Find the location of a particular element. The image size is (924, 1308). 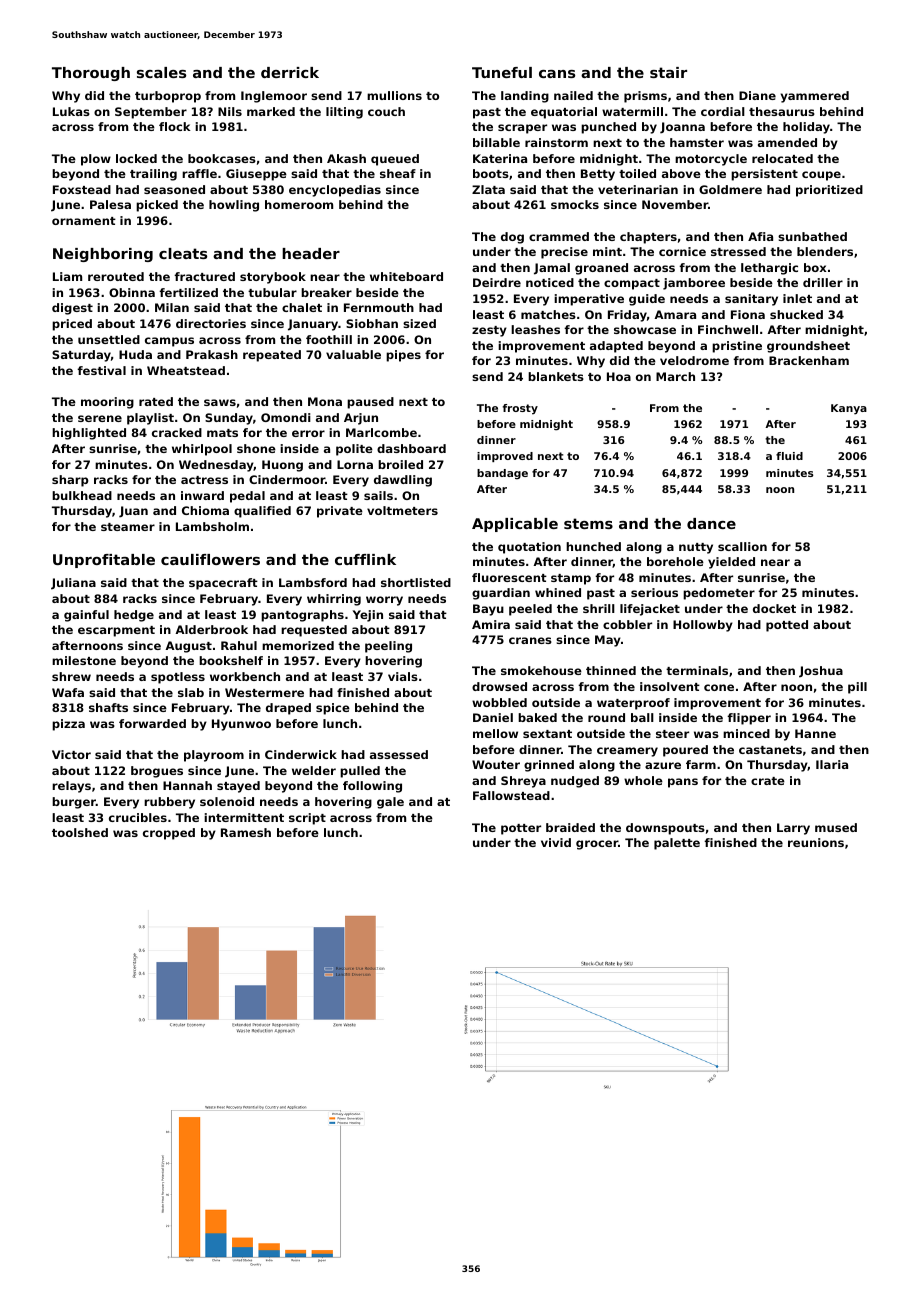

campus is located at coordinates (169, 342).
